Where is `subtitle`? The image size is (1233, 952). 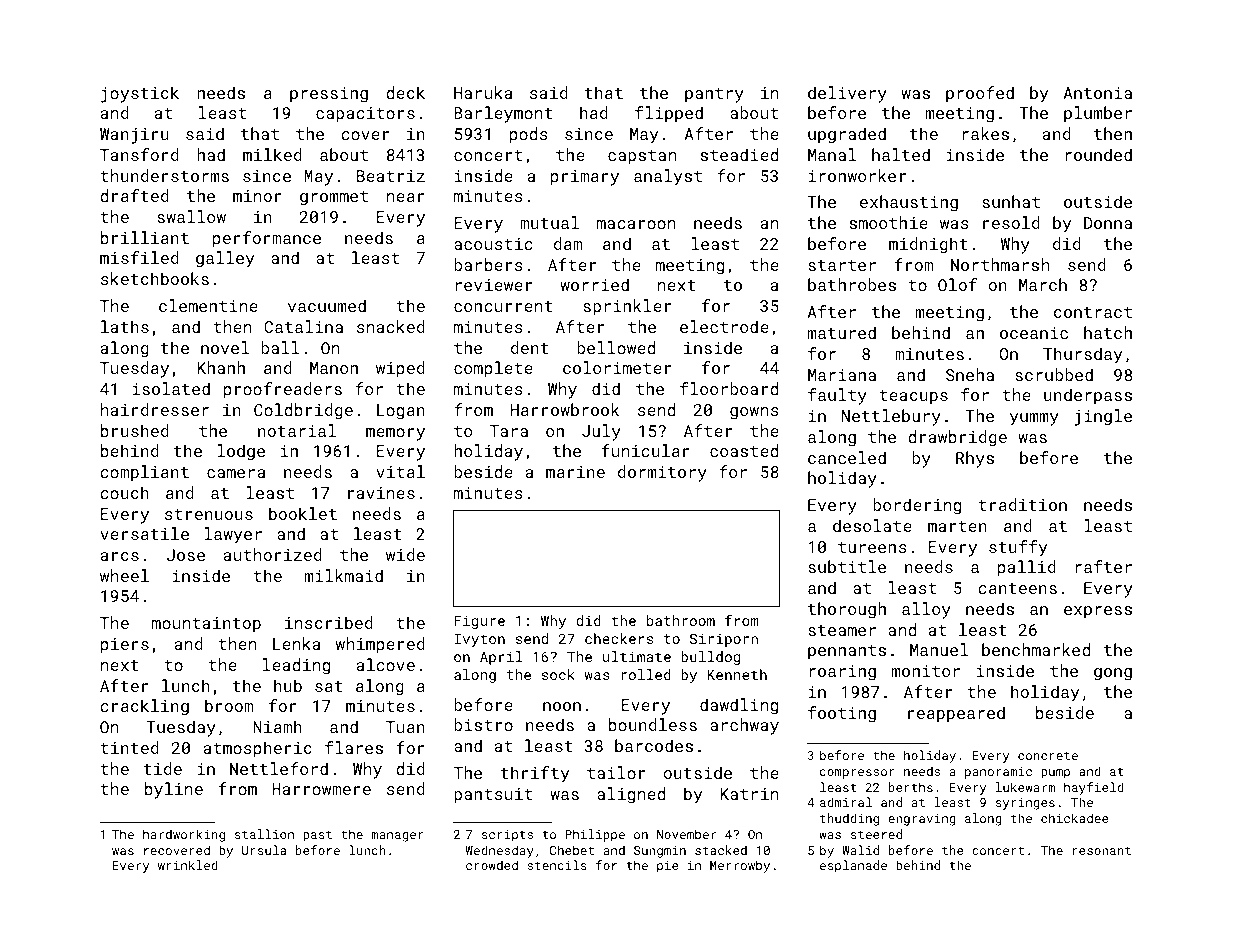
subtitle is located at coordinates (847, 566).
